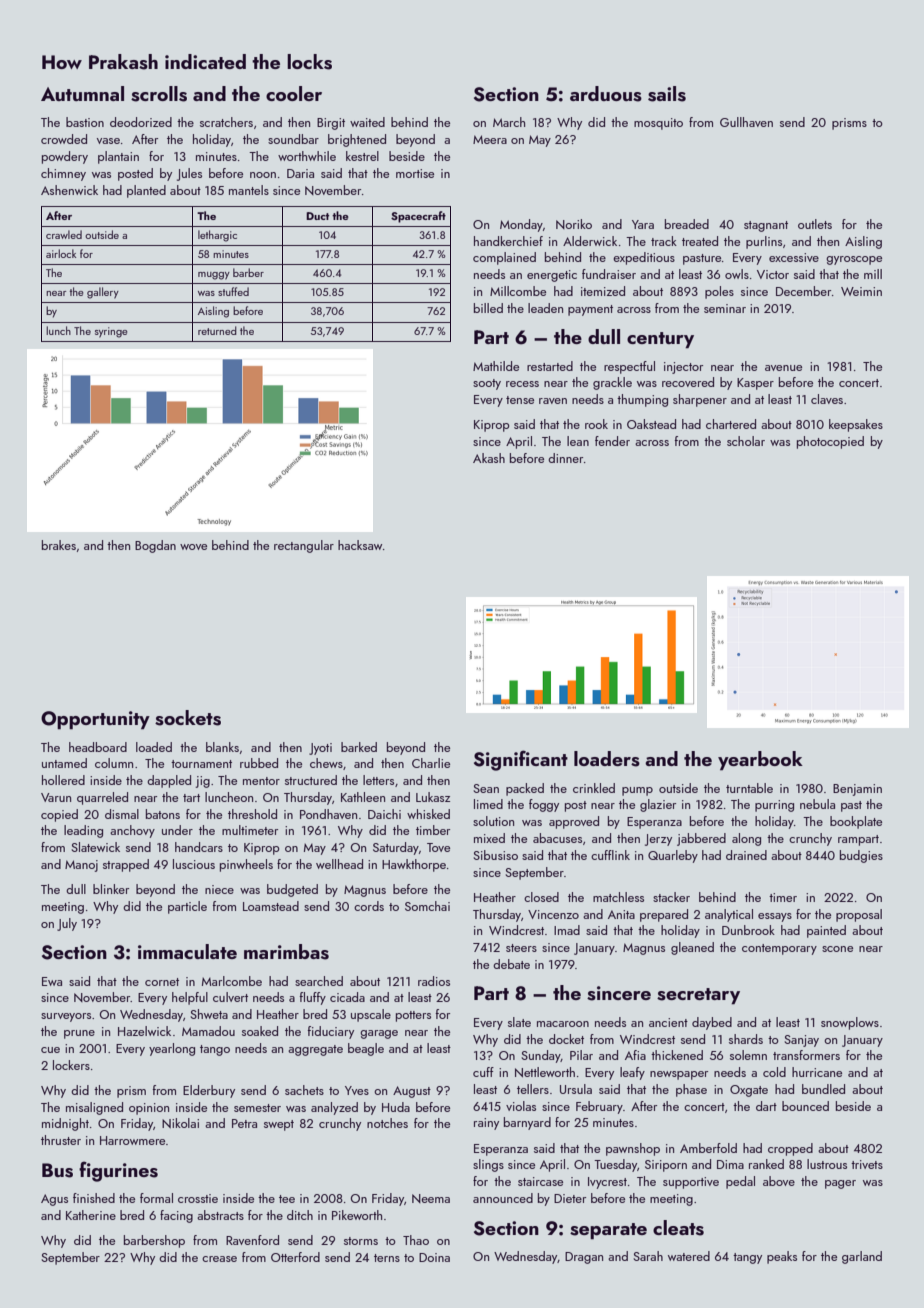 The width and height of the screenshot is (924, 1308). Describe the element at coordinates (760, 761) in the screenshot. I see `yearbook` at that location.
